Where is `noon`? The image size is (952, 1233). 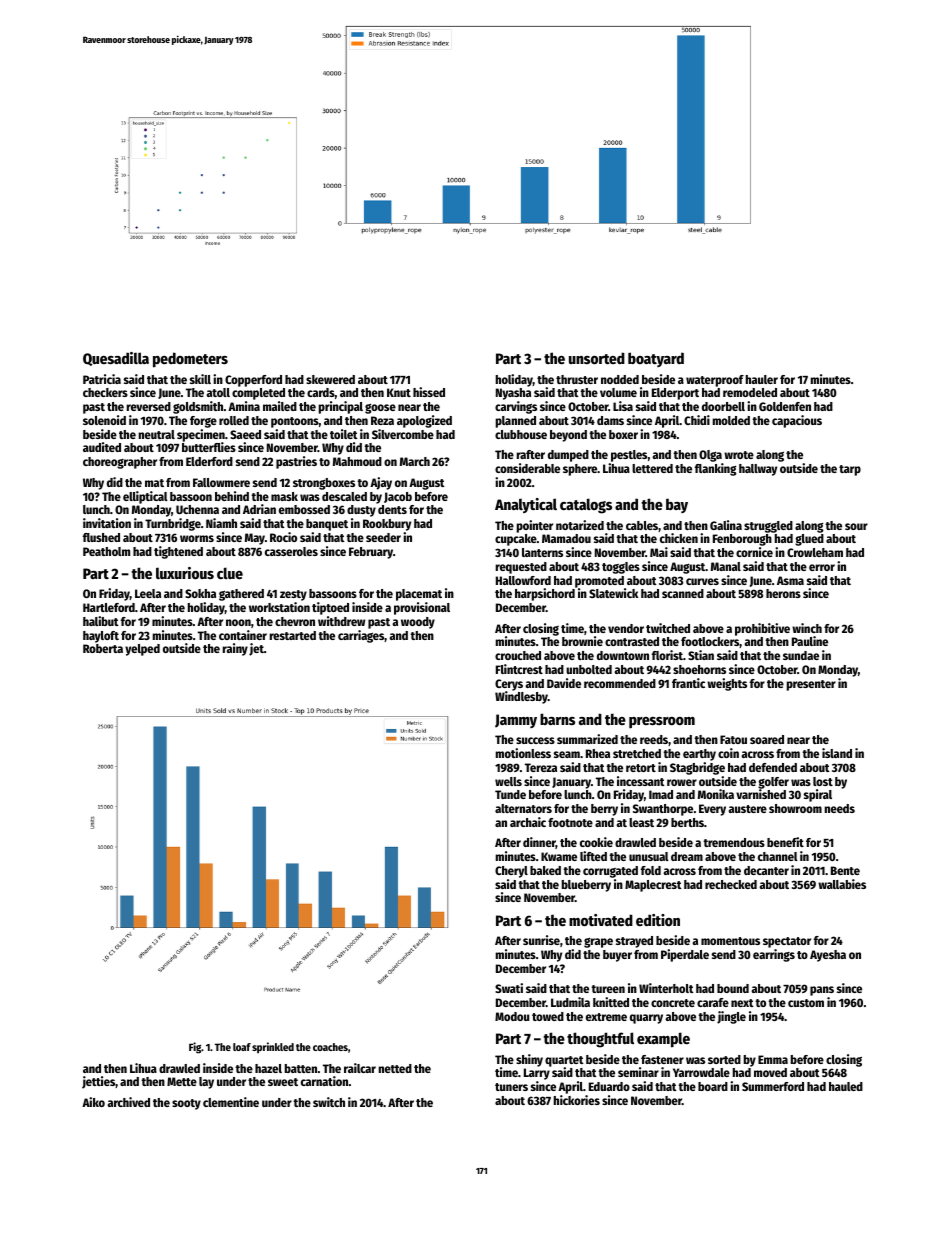 noon is located at coordinates (238, 622).
